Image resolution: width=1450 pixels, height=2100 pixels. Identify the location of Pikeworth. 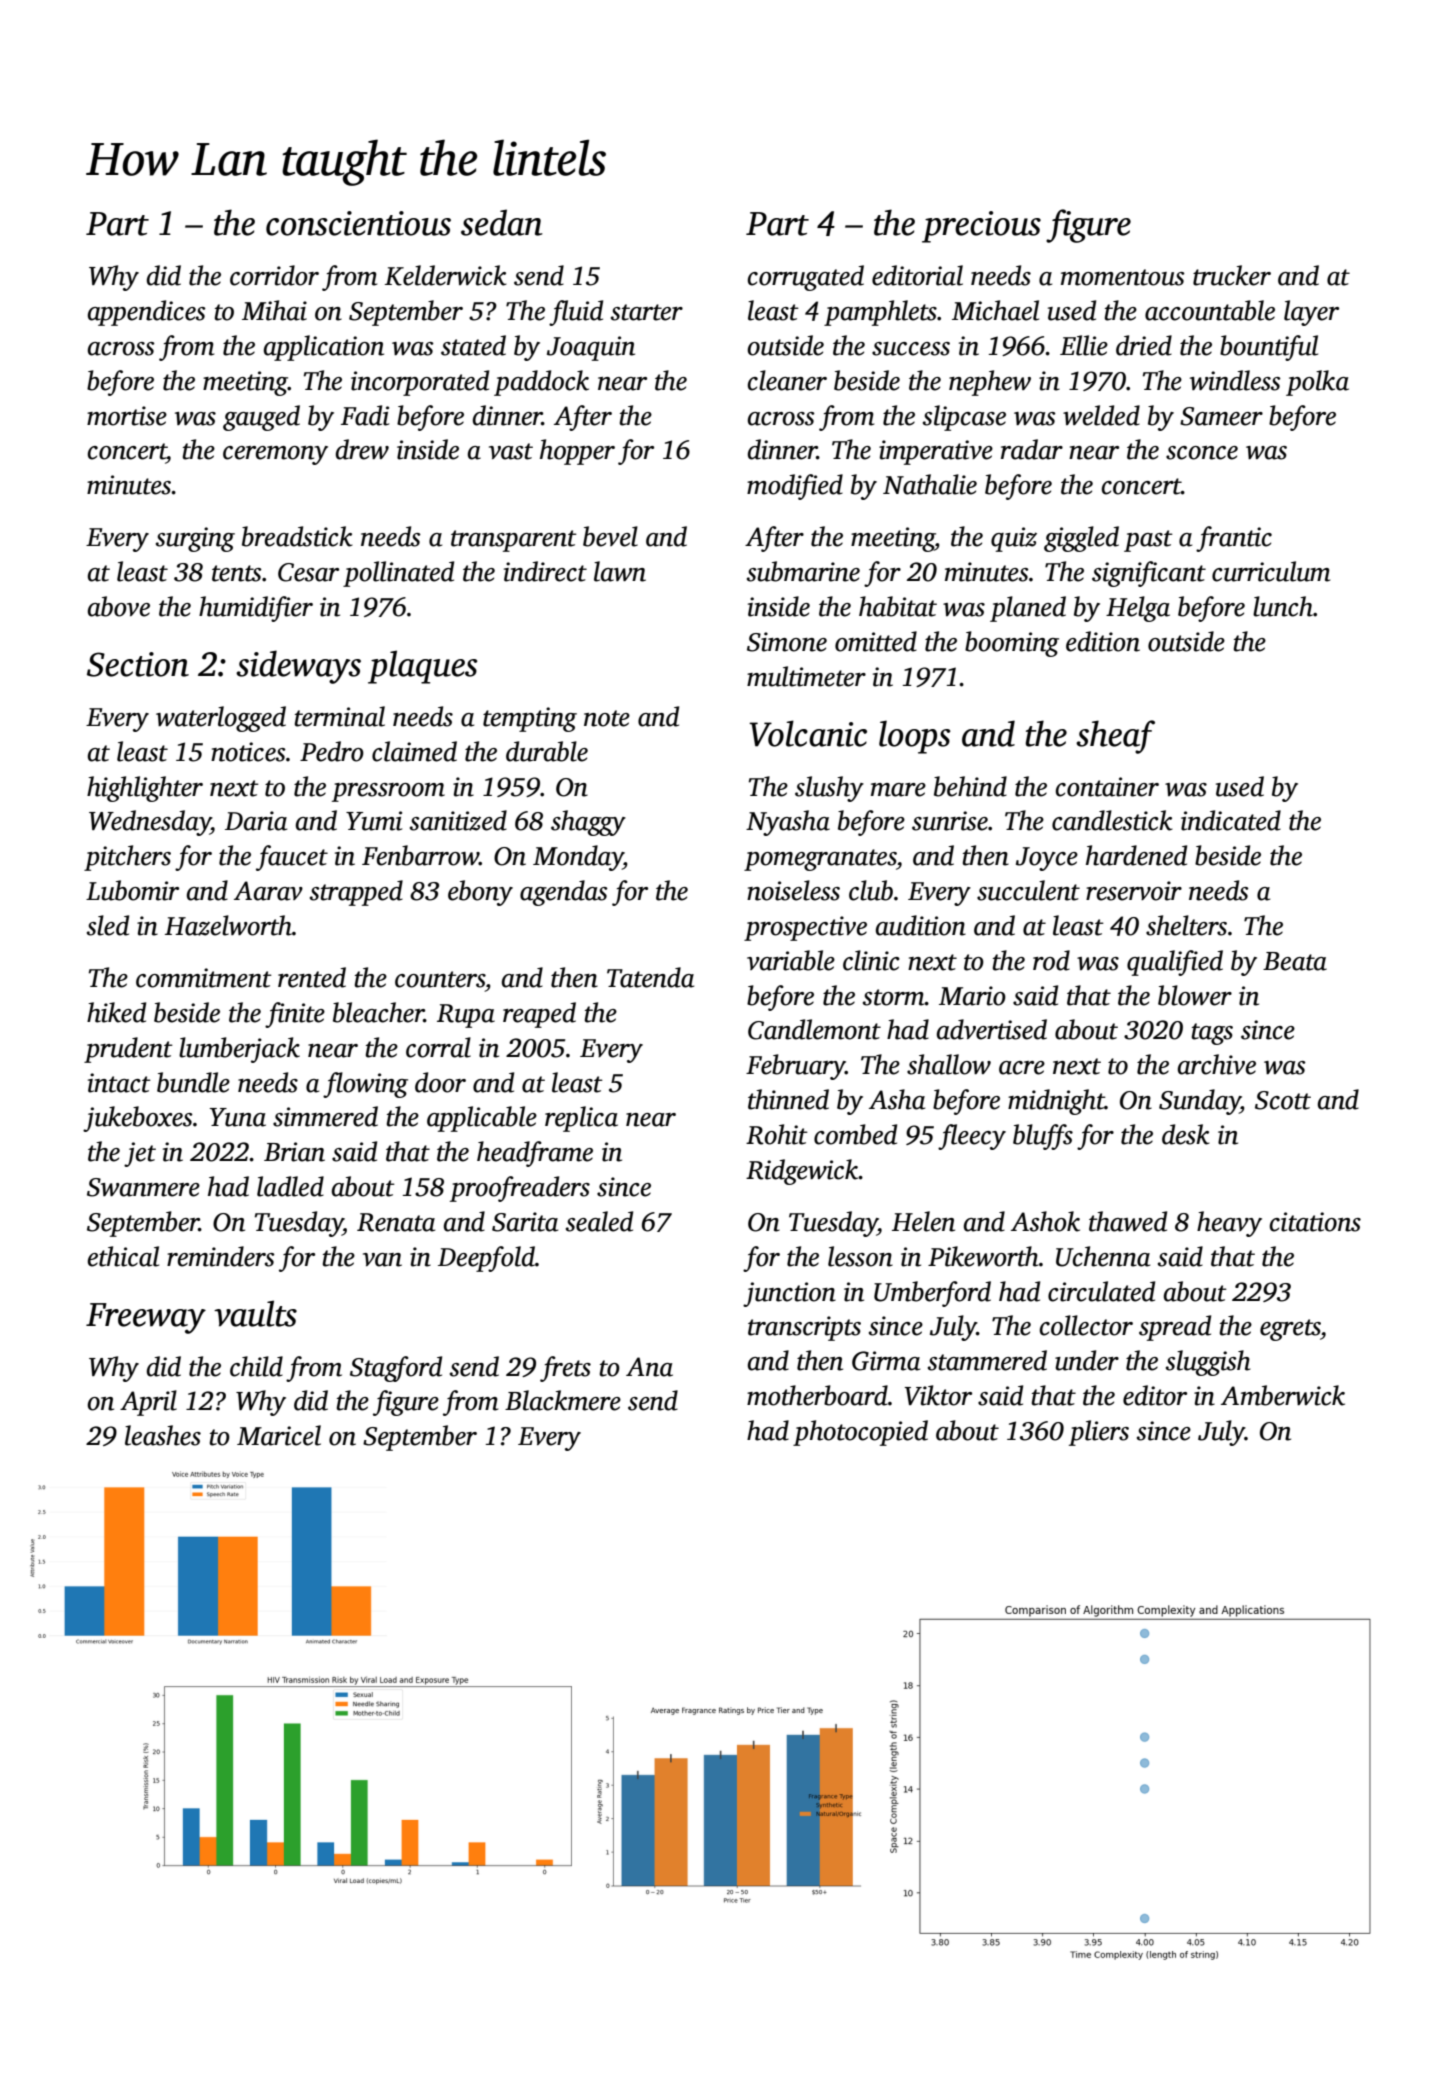
(983, 1256).
